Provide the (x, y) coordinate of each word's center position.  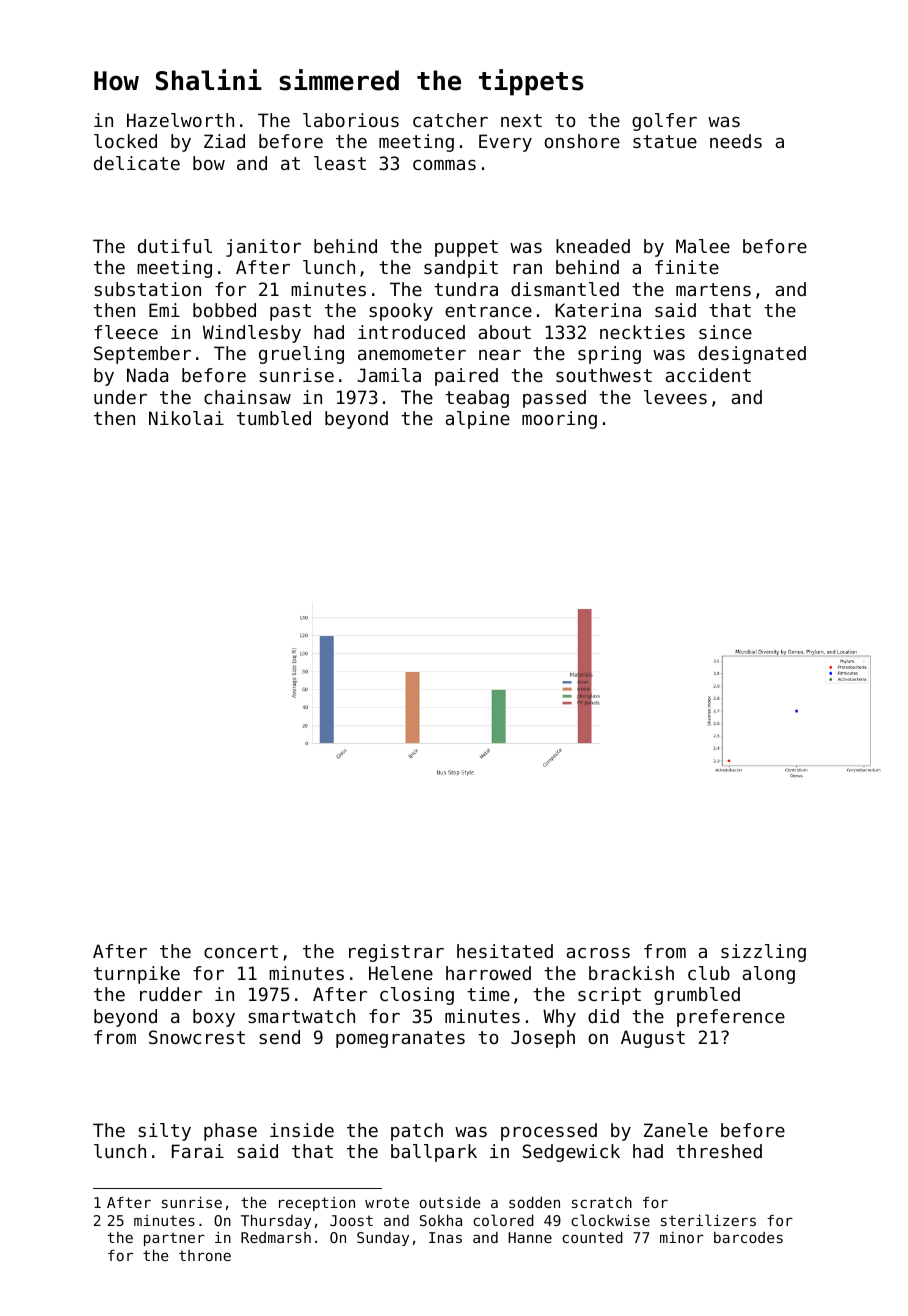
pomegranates (400, 1039)
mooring (559, 420)
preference (731, 1018)
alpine (477, 420)
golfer (664, 122)
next (521, 120)
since (725, 332)
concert (241, 951)
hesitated (505, 951)
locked (125, 141)
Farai (198, 1151)
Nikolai (186, 418)
